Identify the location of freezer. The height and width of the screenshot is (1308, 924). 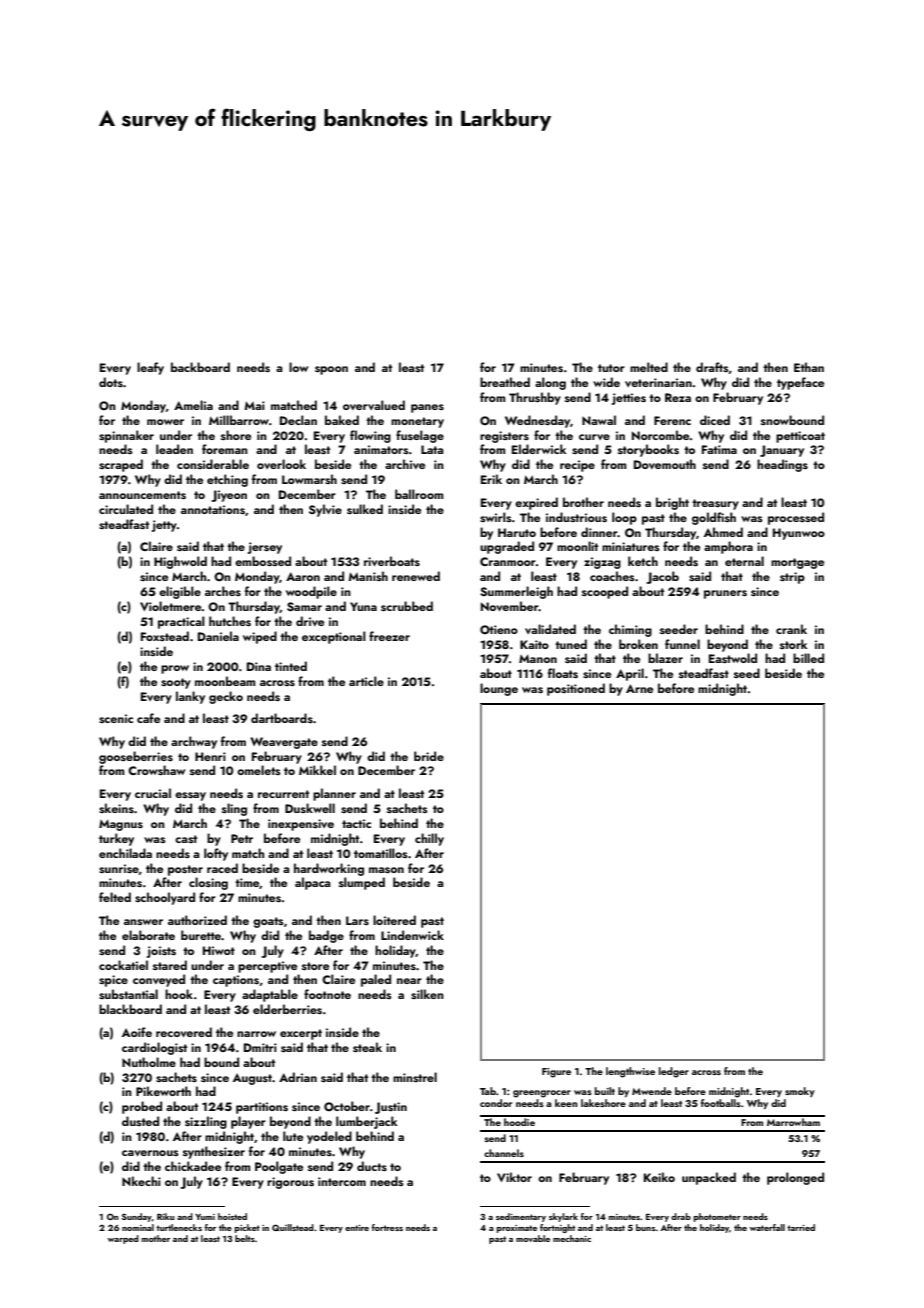
(389, 636).
